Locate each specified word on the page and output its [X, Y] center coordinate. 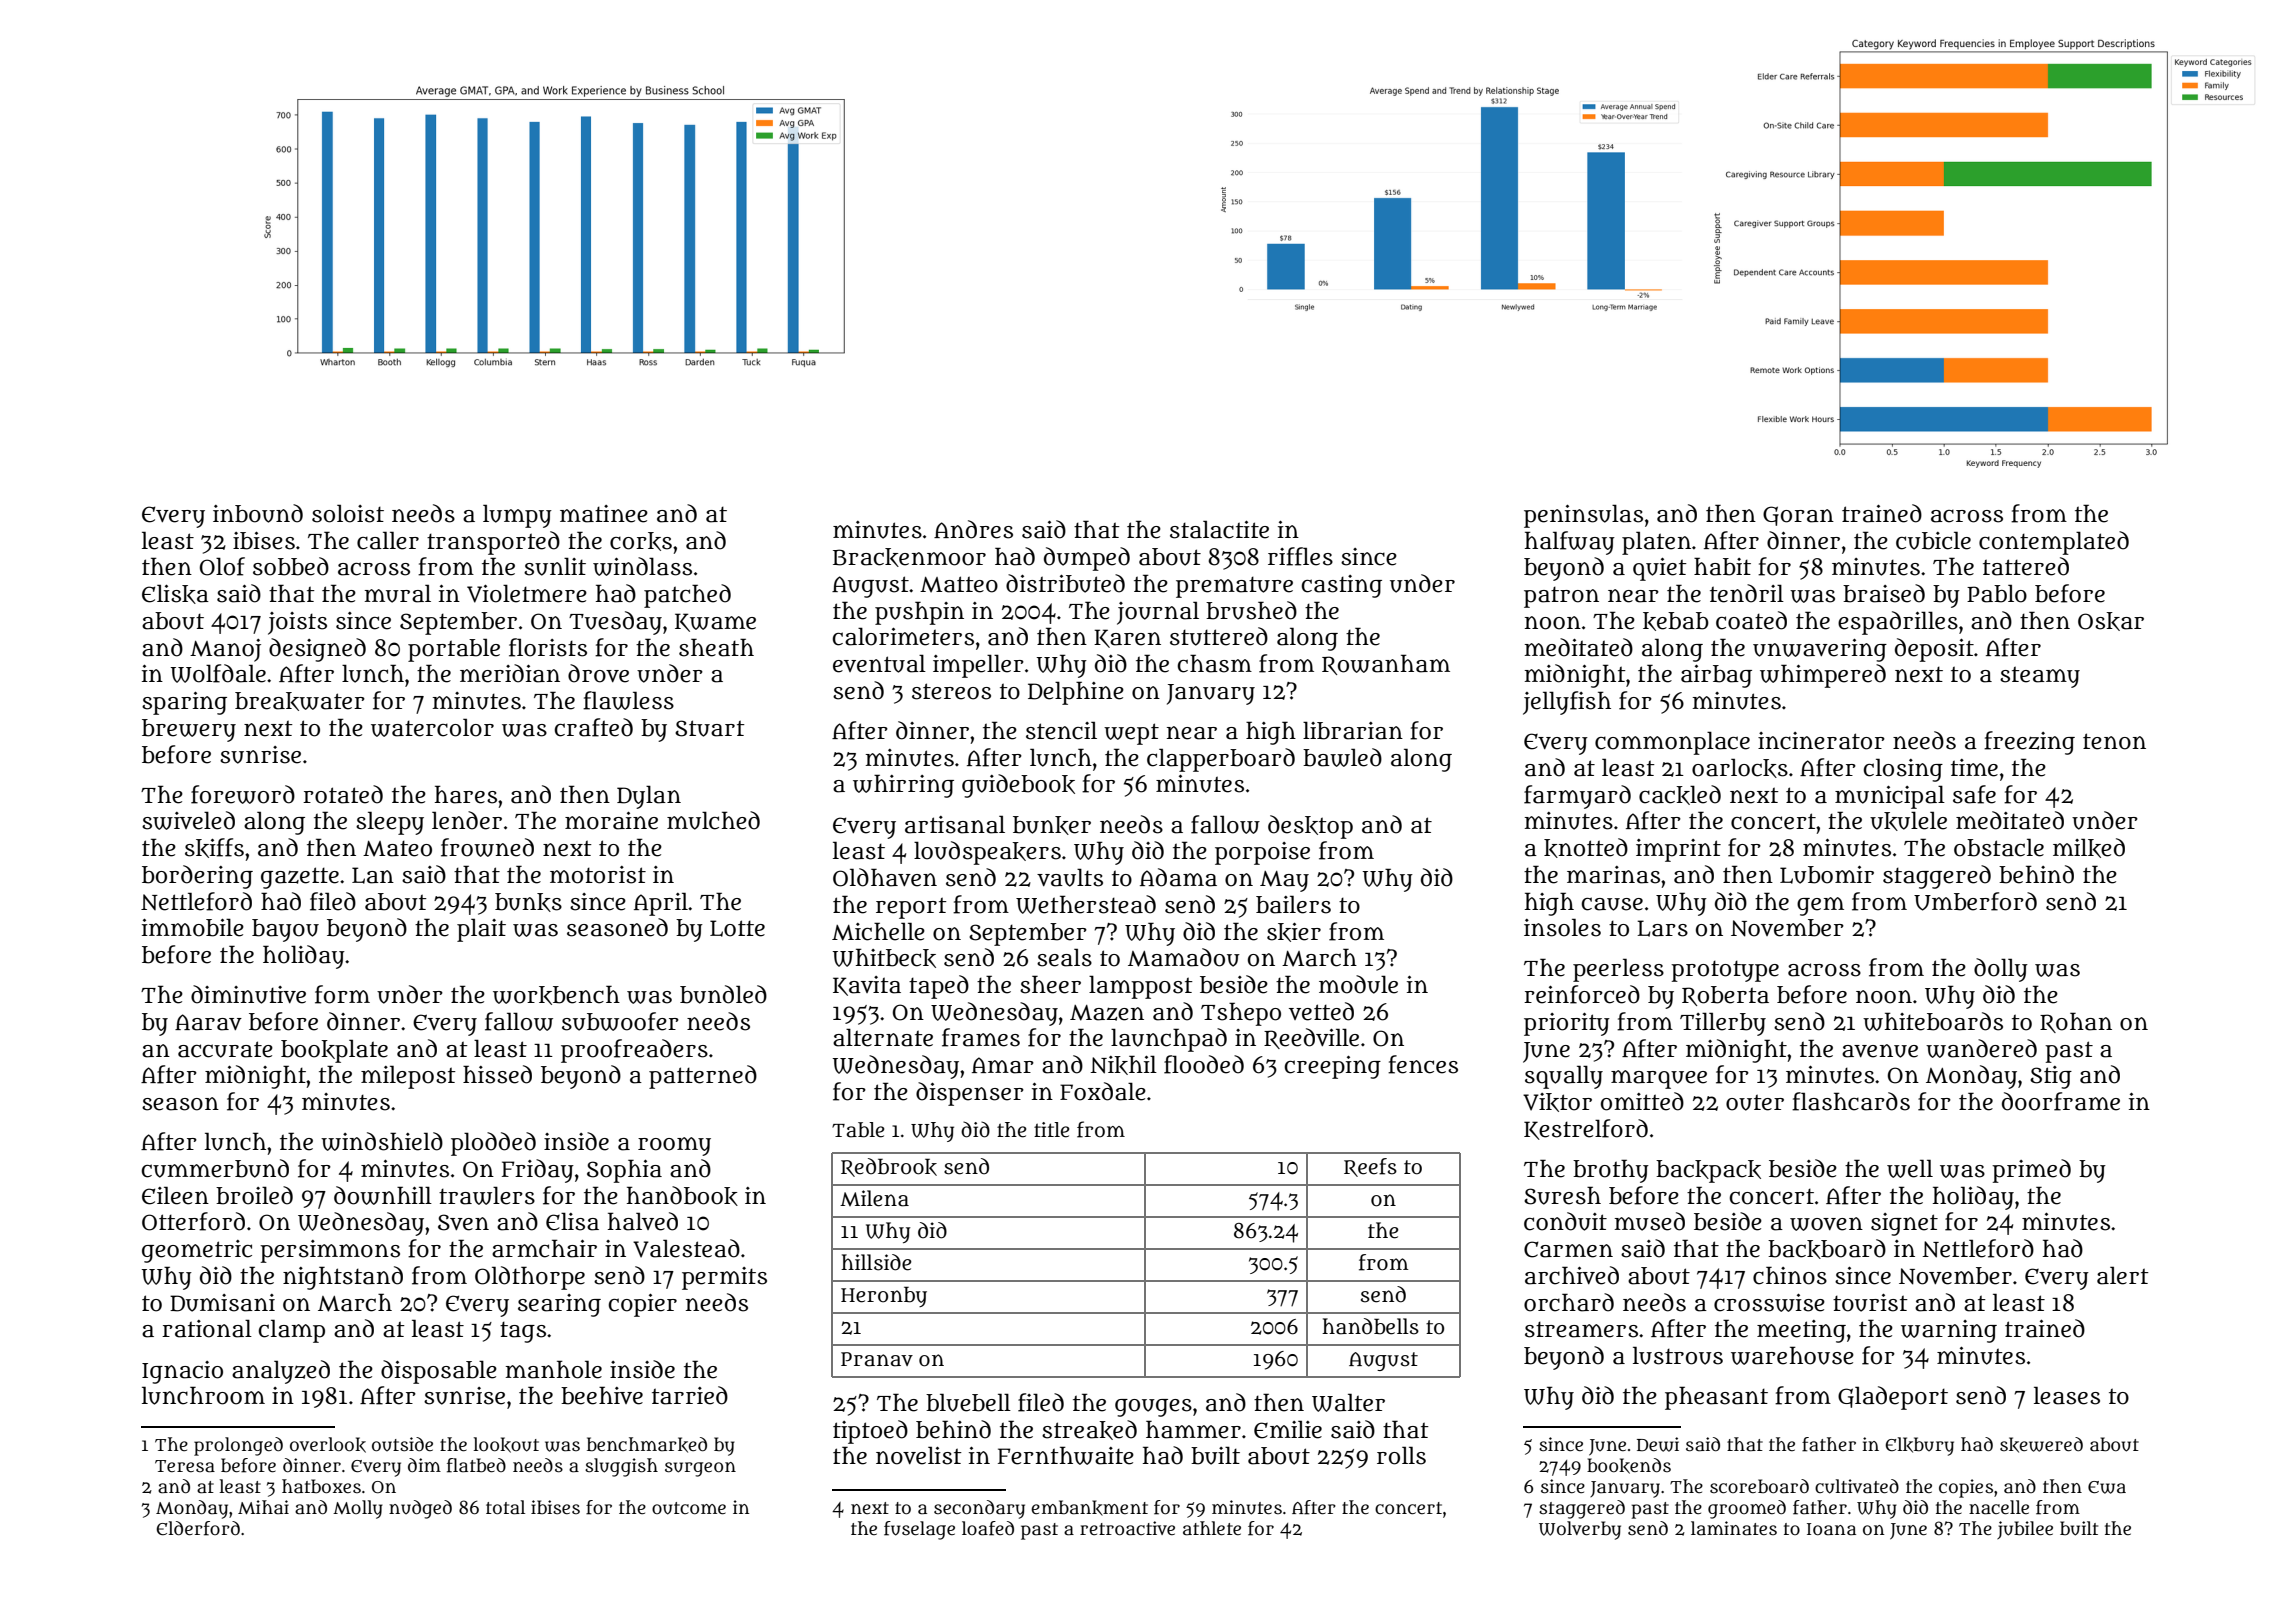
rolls [1401, 1455]
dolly [2001, 970]
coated [1751, 620]
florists [548, 647]
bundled [723, 994]
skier [1294, 932]
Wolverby [1580, 1530]
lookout [506, 1445]
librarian [1353, 730]
